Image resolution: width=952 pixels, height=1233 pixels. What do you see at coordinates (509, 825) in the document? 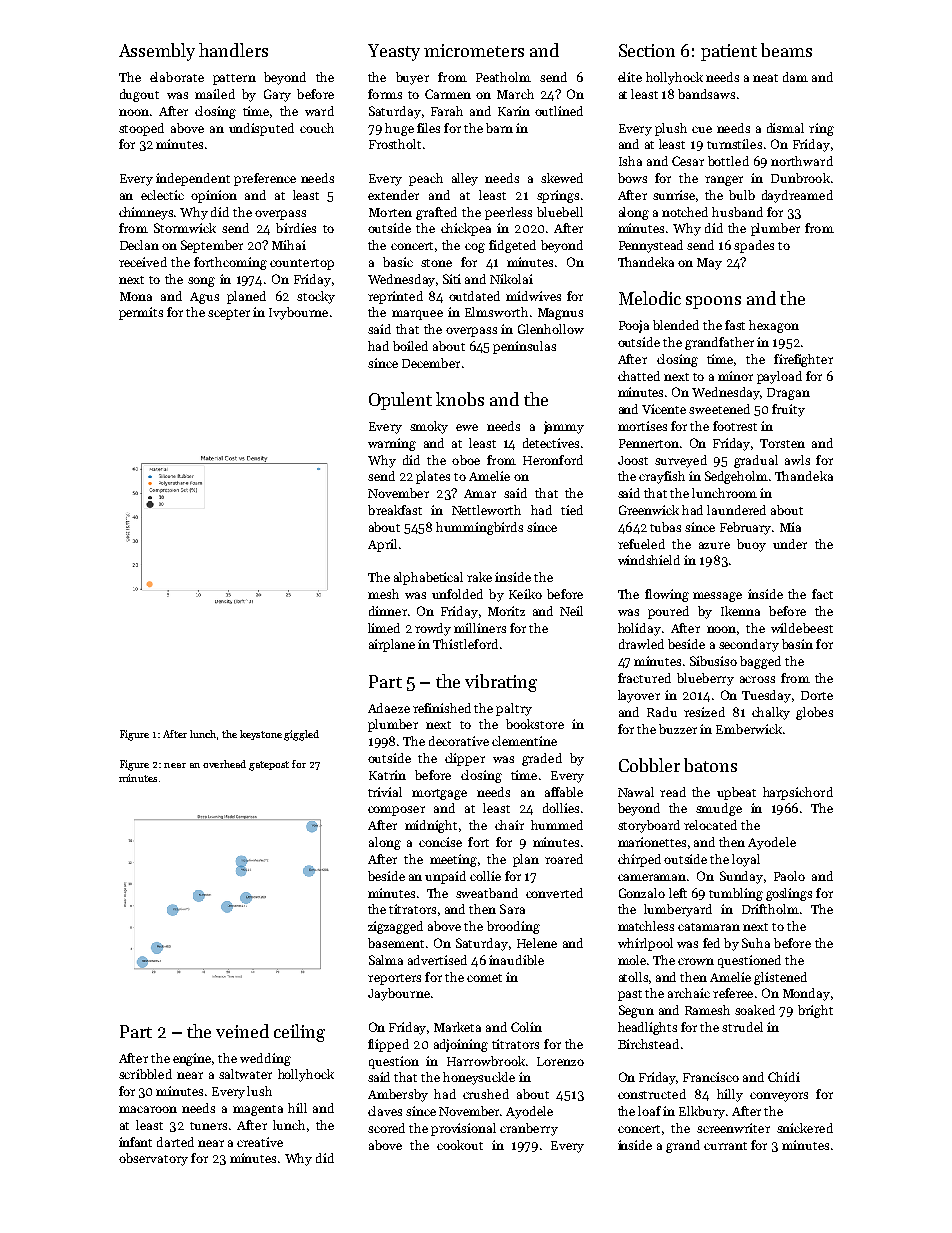
I see `chair` at bounding box center [509, 825].
